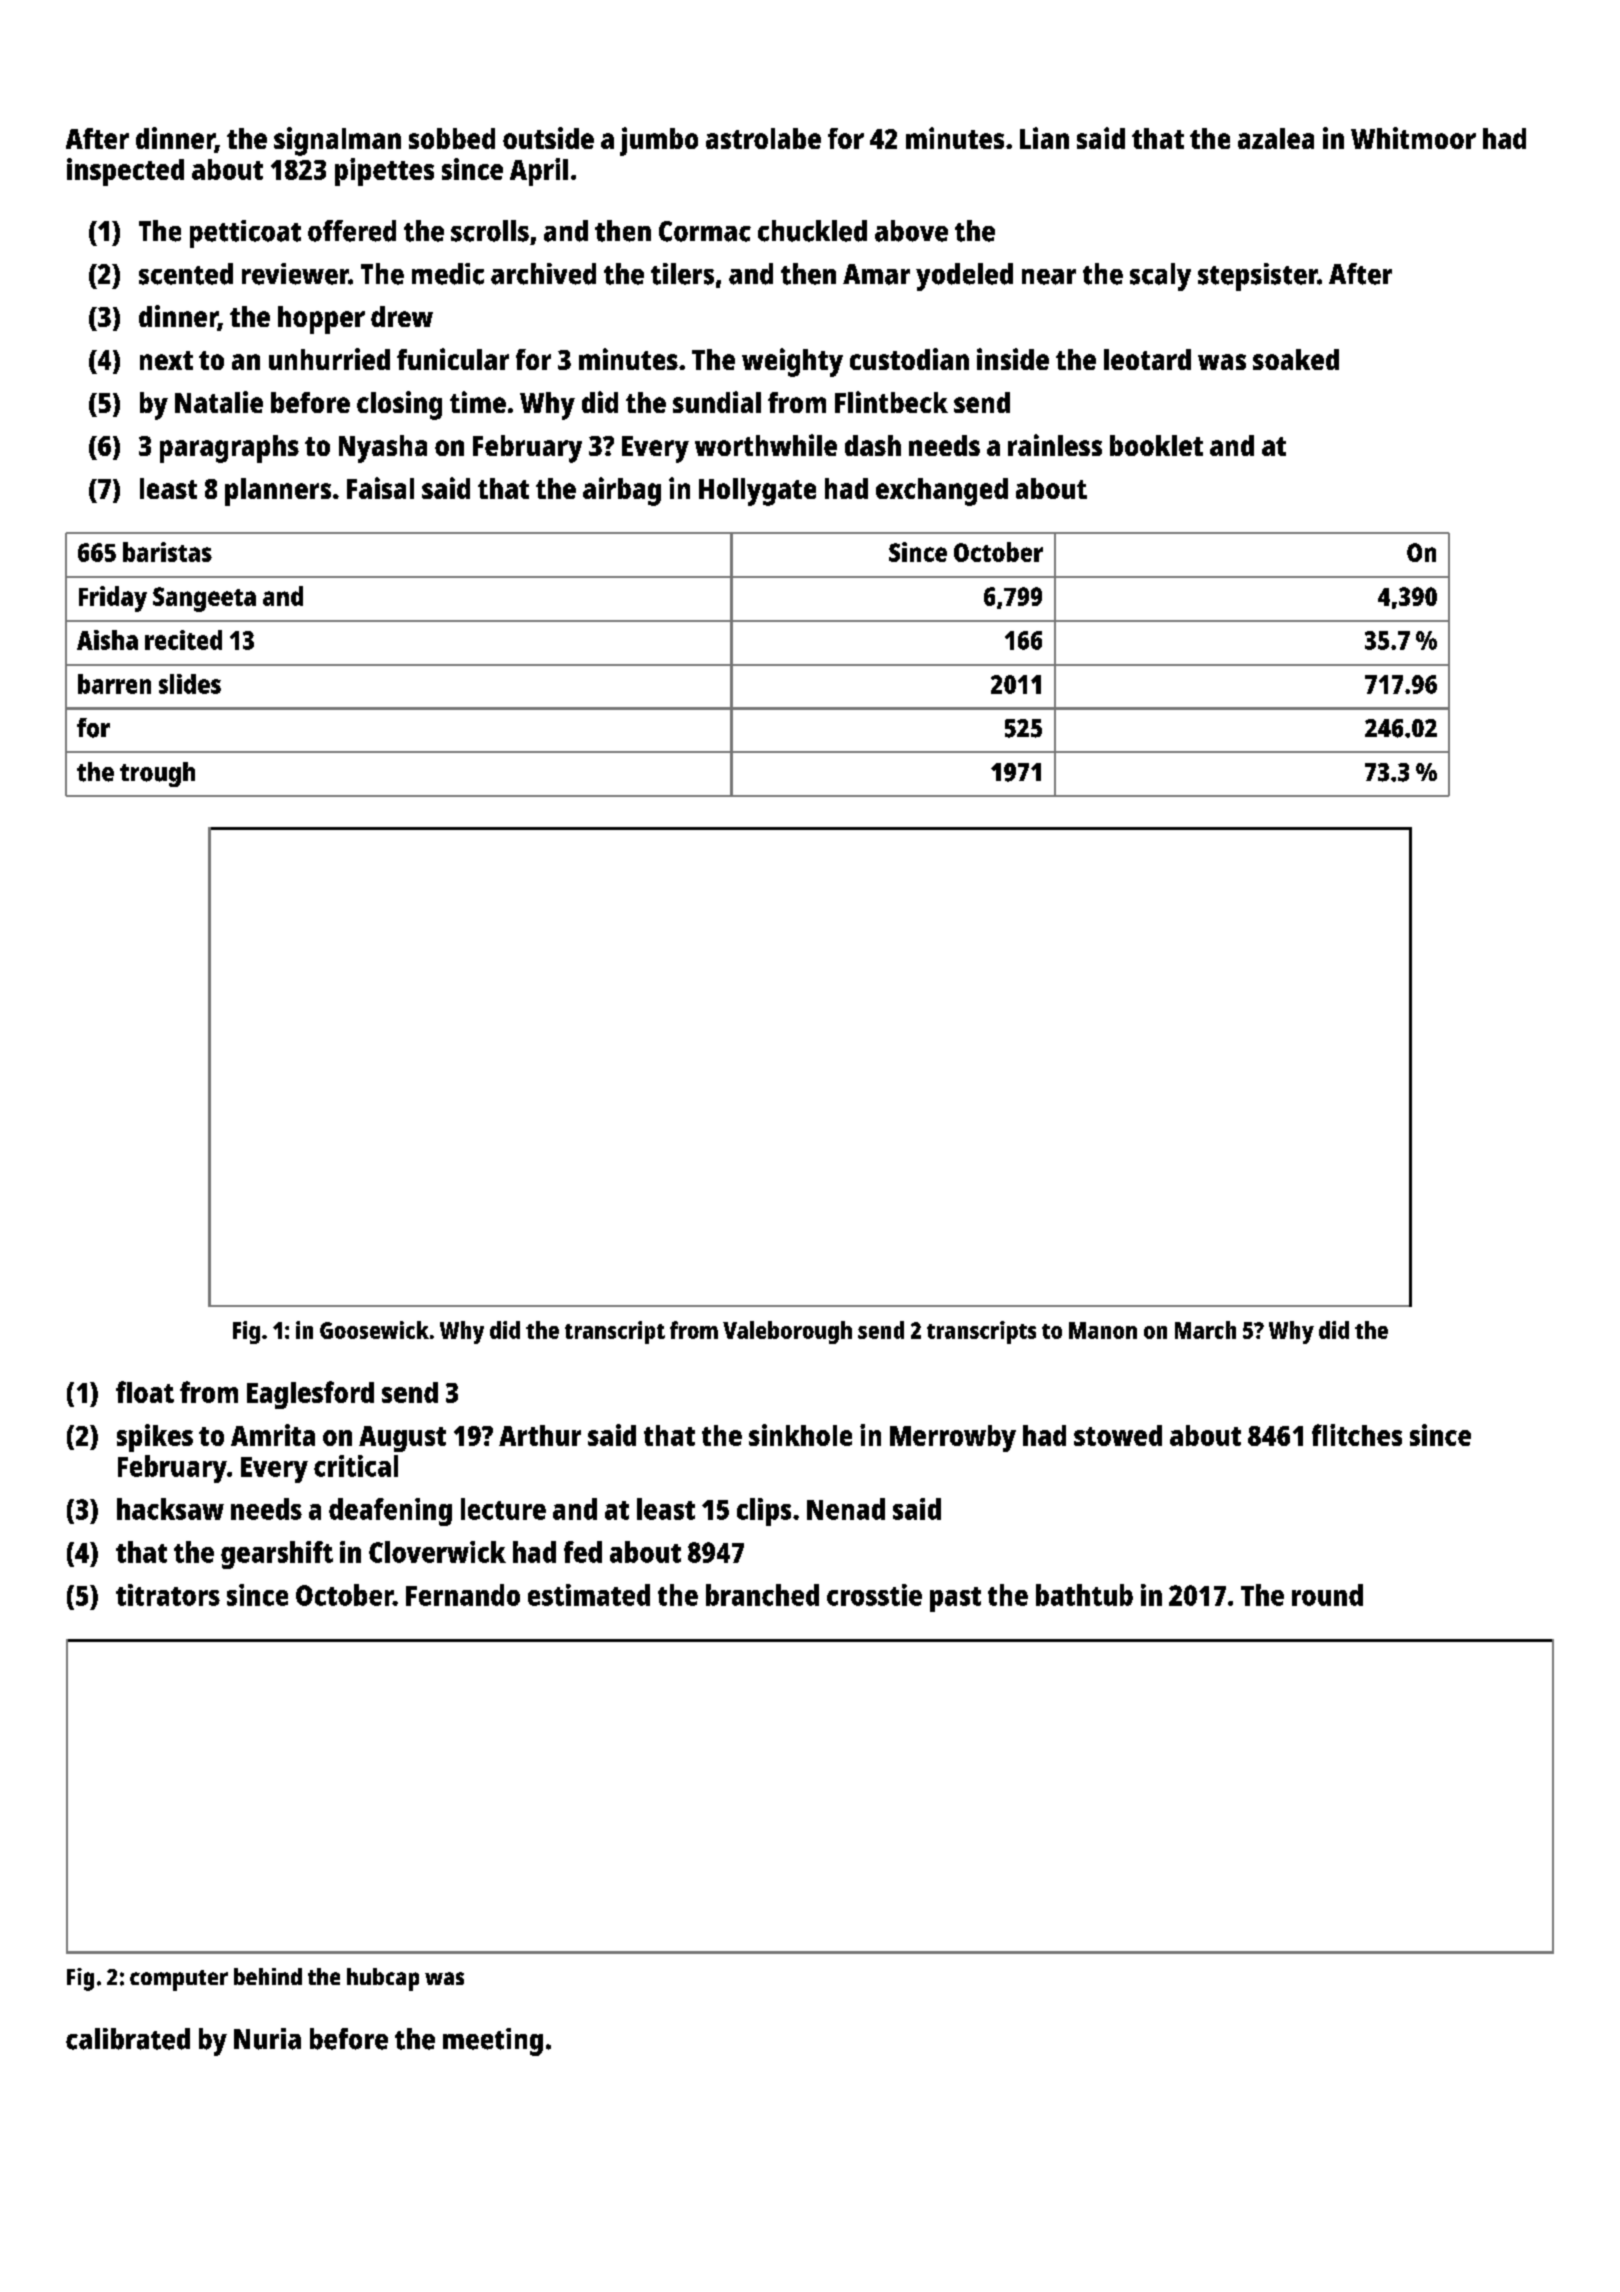 The height and width of the document is (2292, 1620). I want to click on flitches, so click(1357, 1435).
